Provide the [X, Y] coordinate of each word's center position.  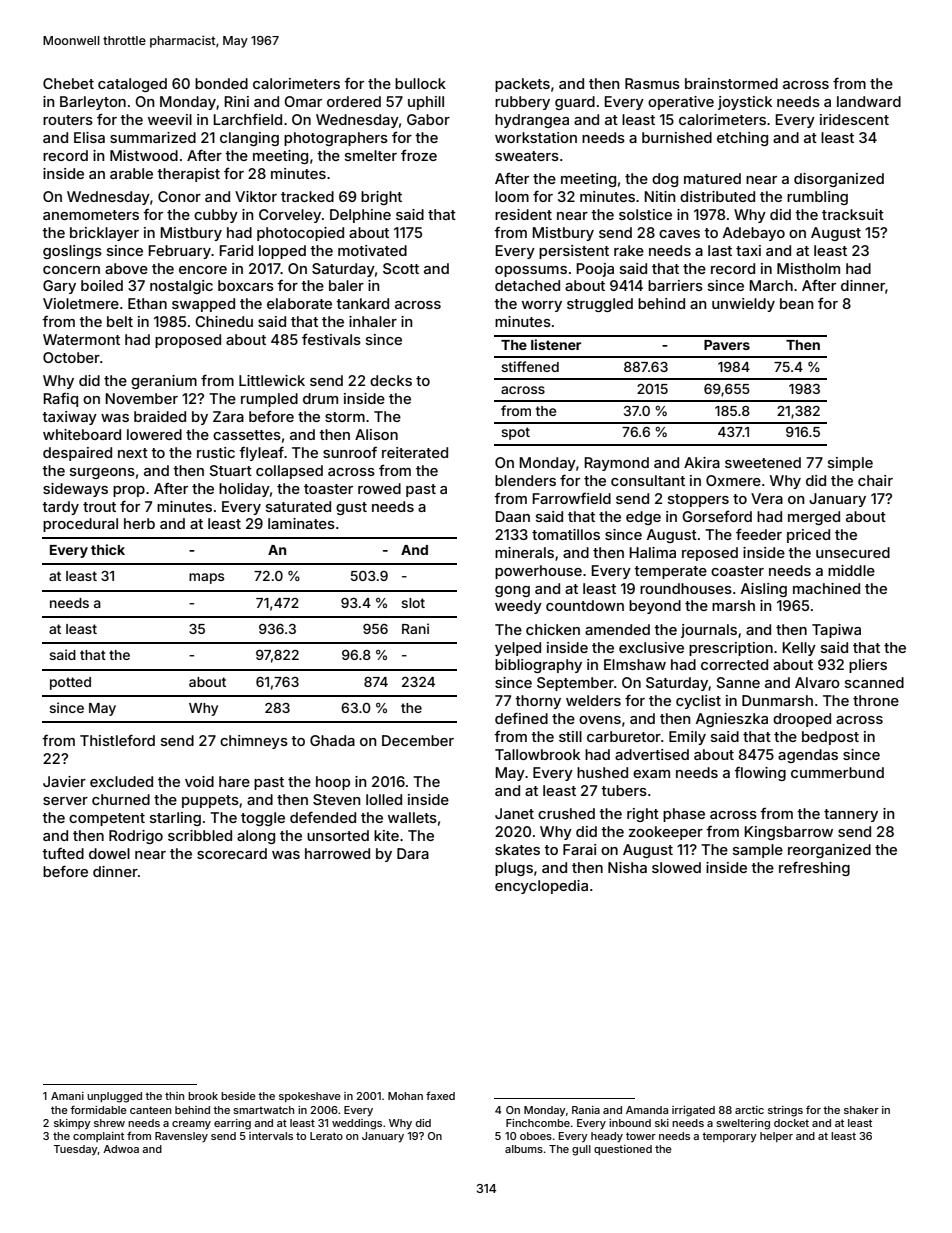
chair [875, 480]
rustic [216, 452]
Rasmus [652, 83]
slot [413, 603]
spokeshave [310, 1097]
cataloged [132, 85]
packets [522, 85]
